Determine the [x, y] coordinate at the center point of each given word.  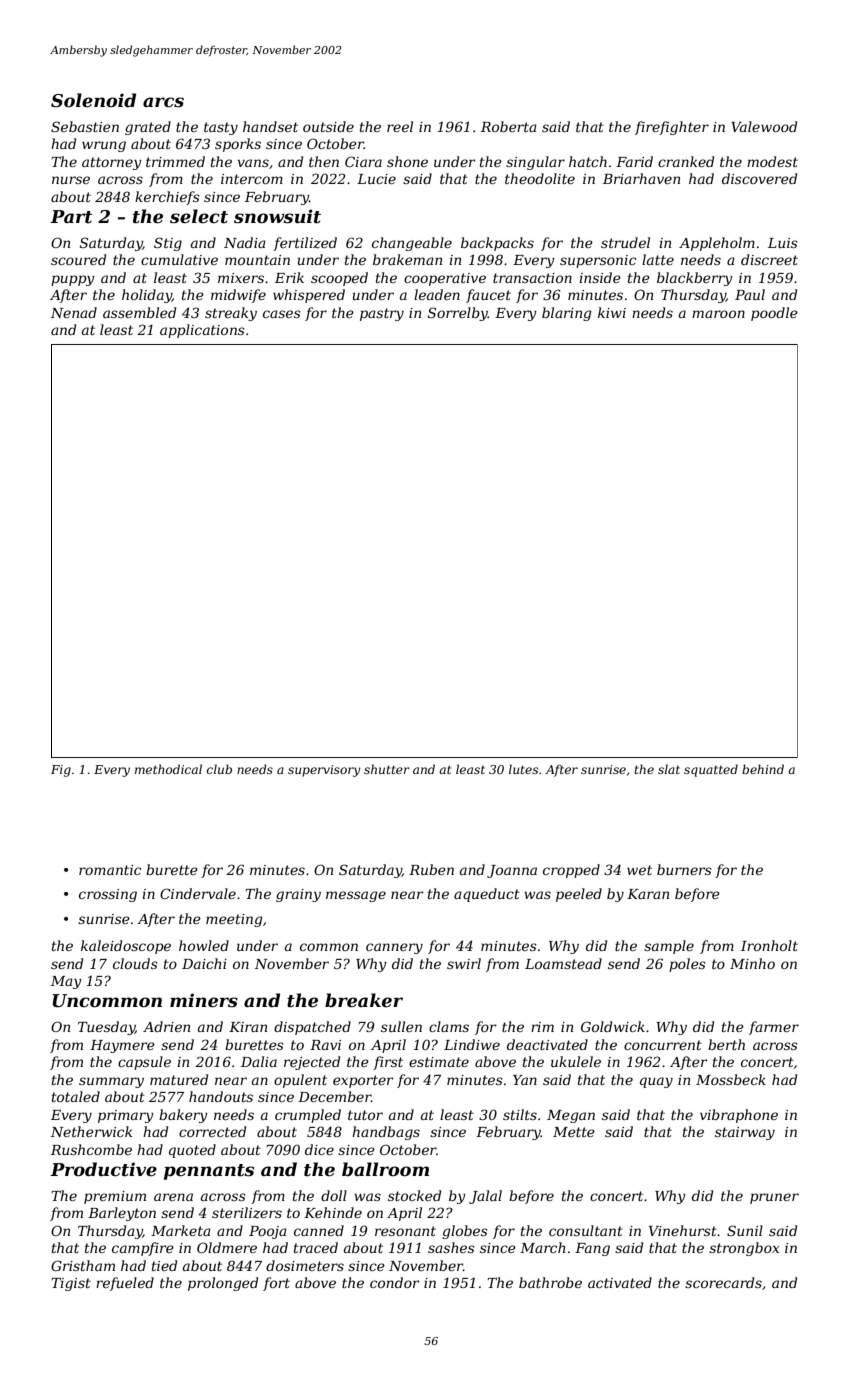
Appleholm [717, 244]
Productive [103, 1169]
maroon [718, 314]
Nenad [74, 312]
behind [763, 769]
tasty [221, 128]
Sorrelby [458, 314]
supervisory [324, 771]
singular [535, 163]
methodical [168, 769]
